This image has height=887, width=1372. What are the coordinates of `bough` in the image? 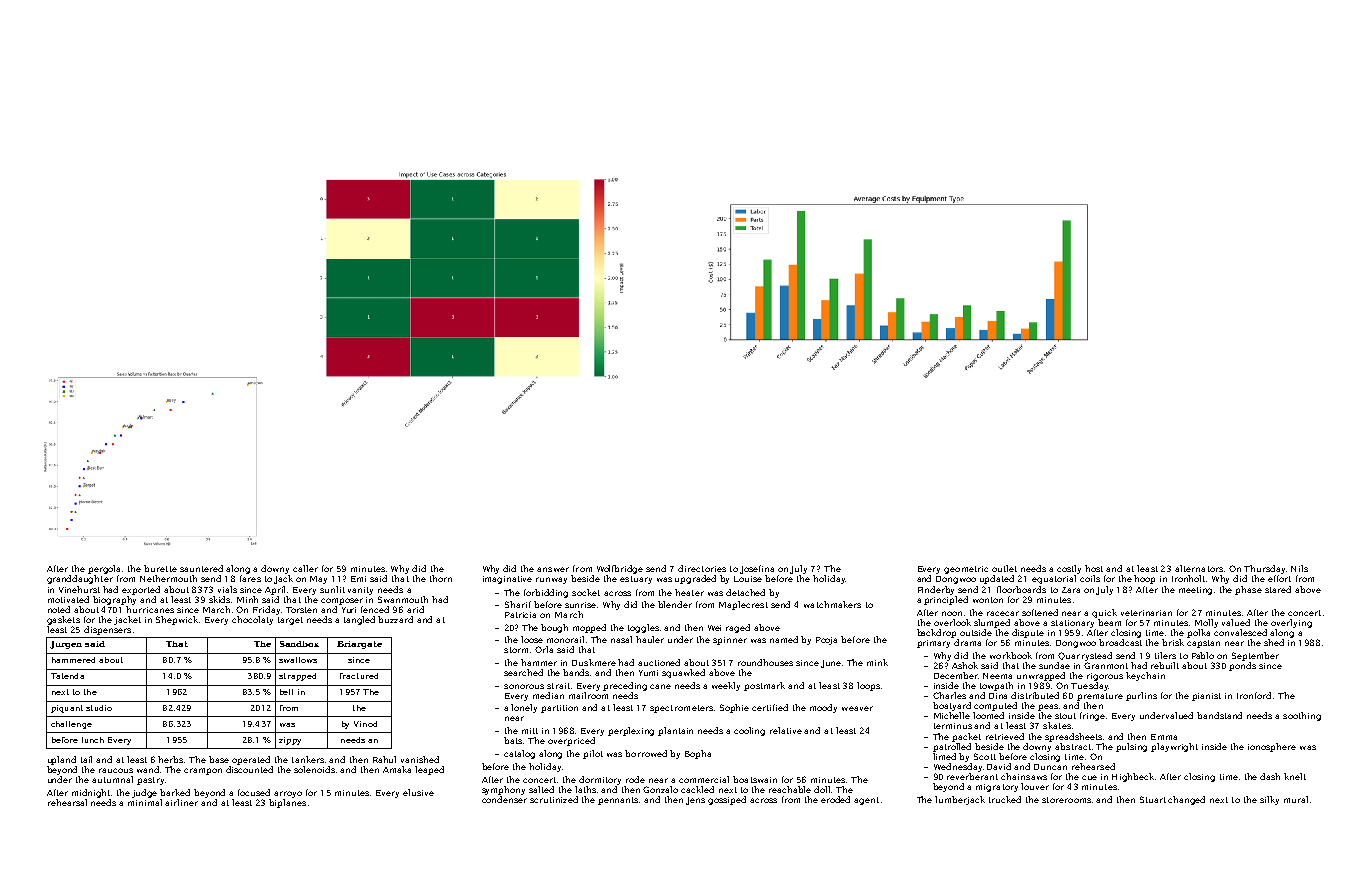 It's located at (554, 628).
